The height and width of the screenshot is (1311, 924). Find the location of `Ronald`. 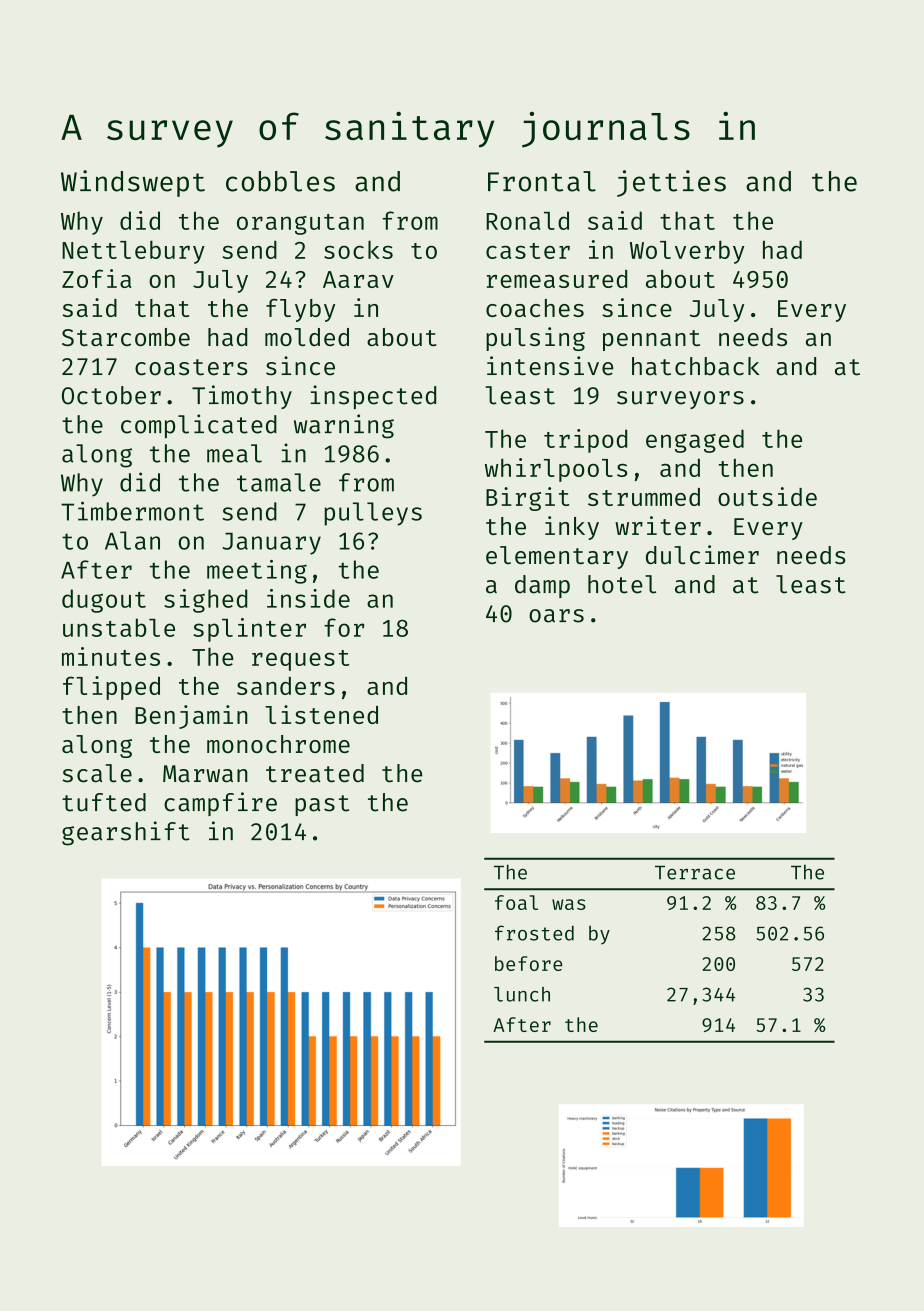

Ronald is located at coordinates (527, 220).
